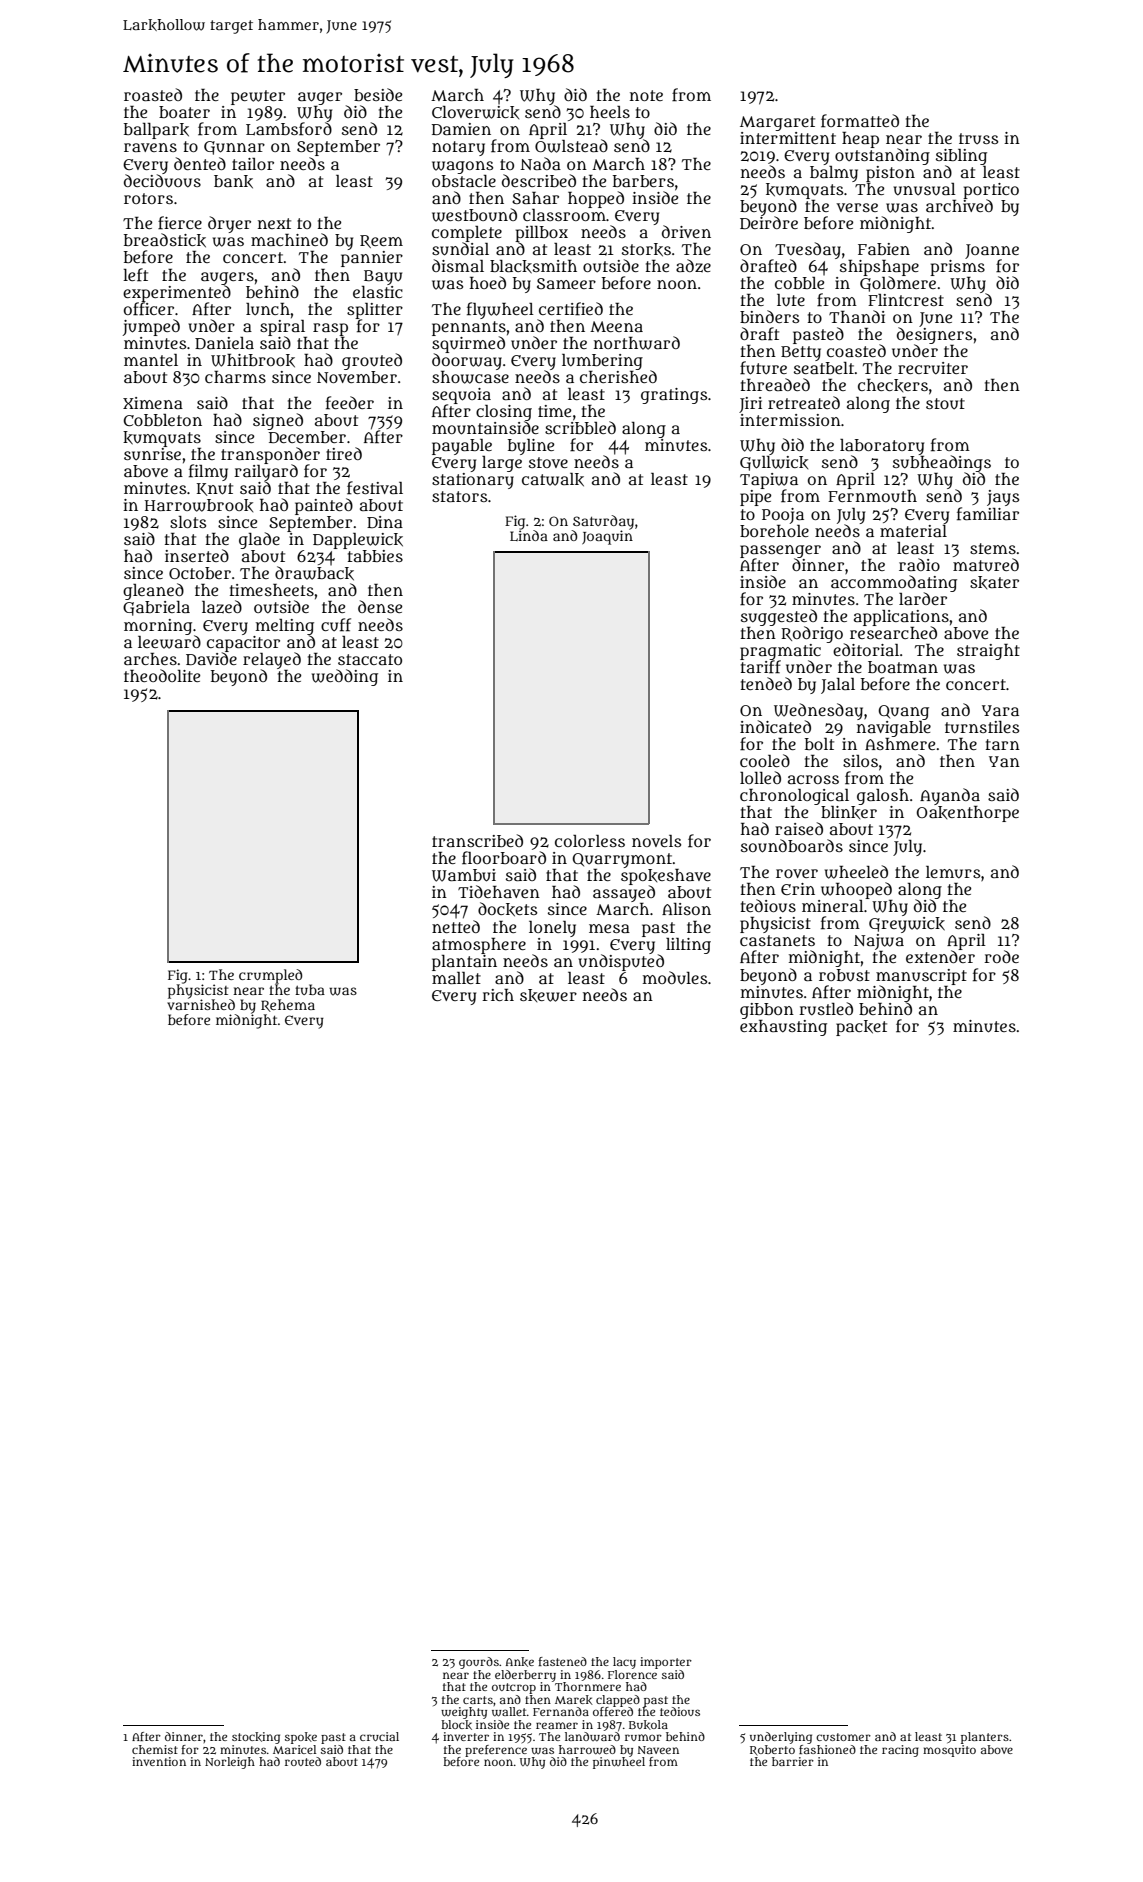 This image has width=1143, height=1882. I want to click on gourds, so click(479, 1663).
